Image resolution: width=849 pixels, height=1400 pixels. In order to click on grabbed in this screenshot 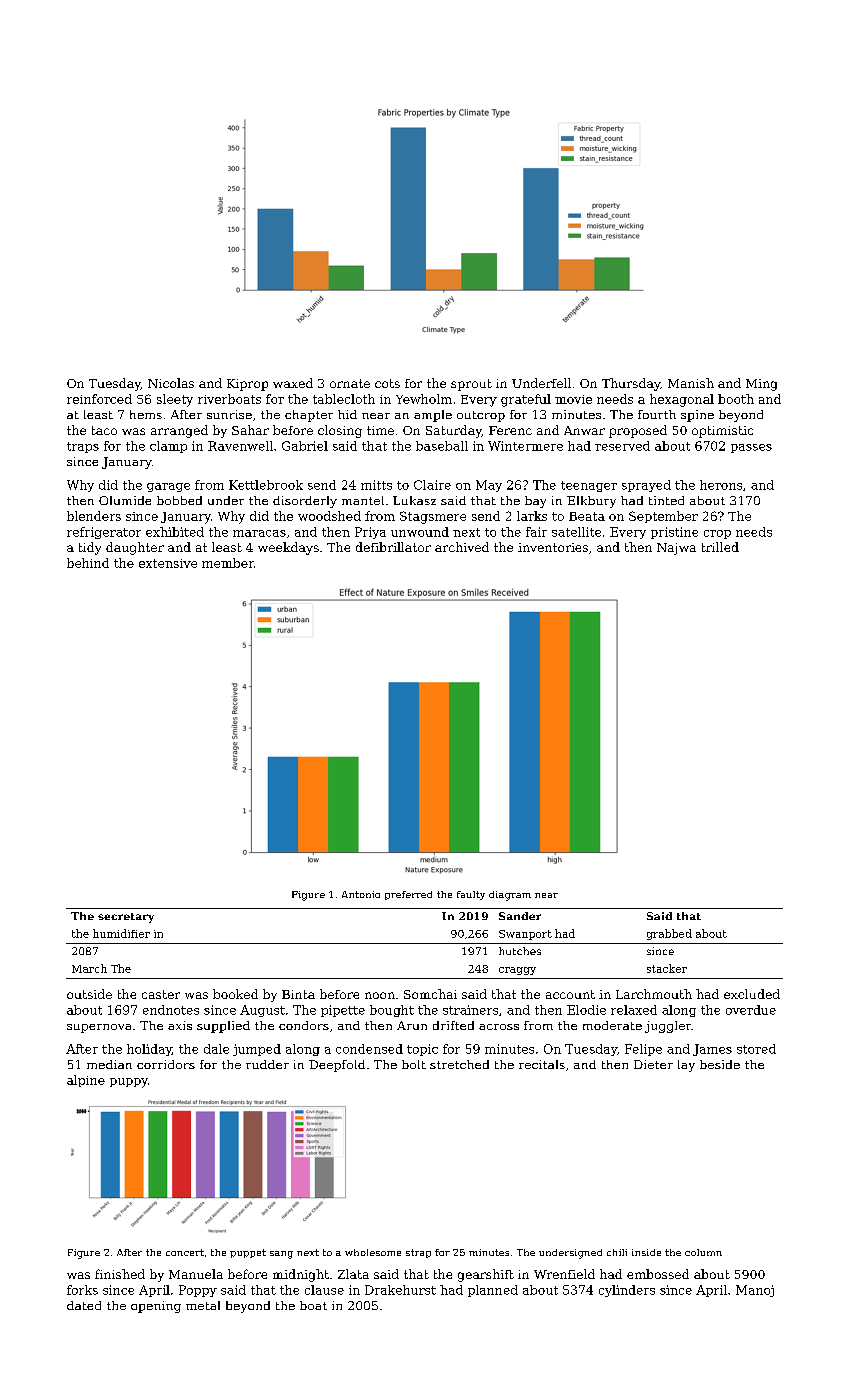, I will do `click(669, 934)`.
